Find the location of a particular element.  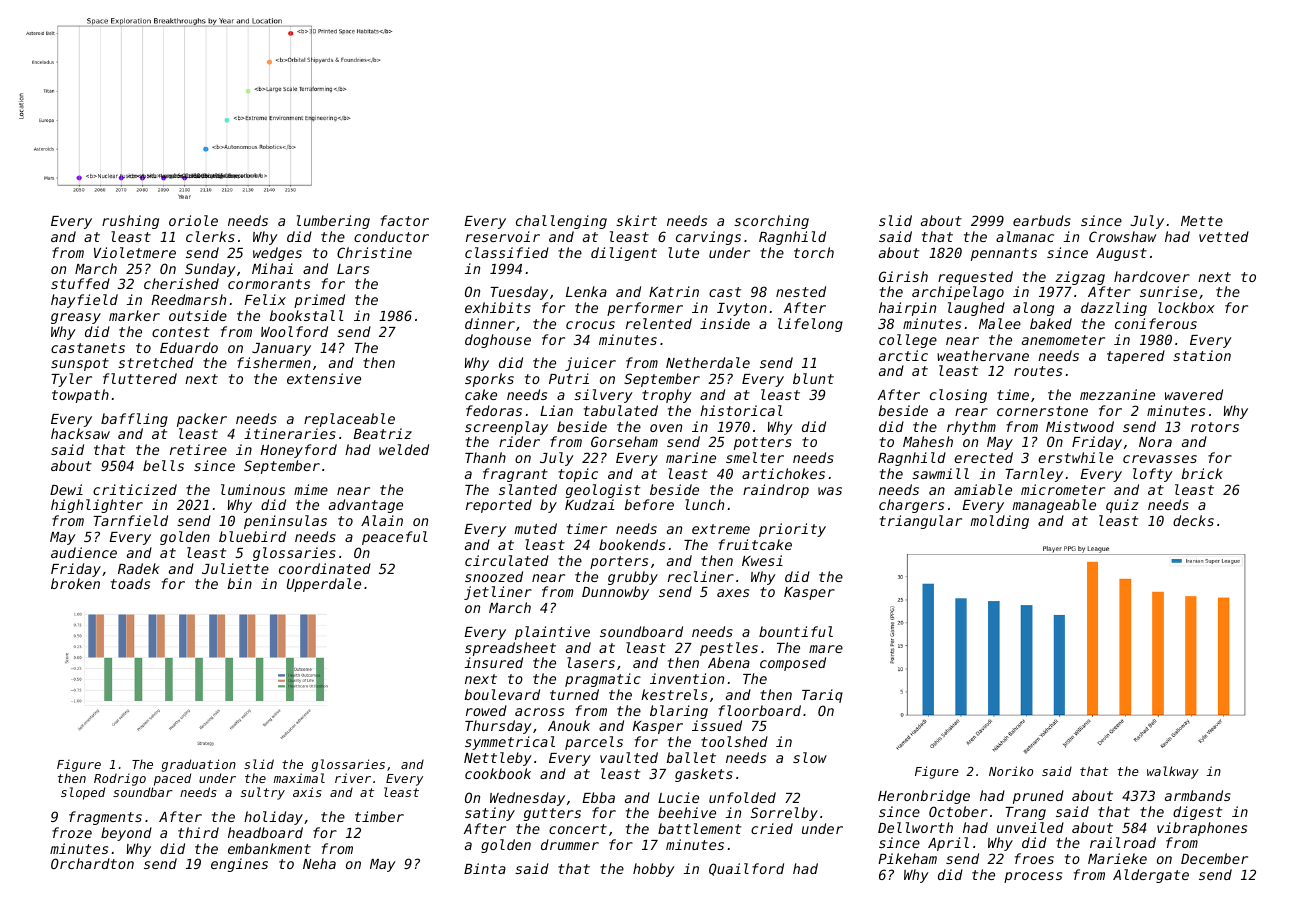

graduation is located at coordinates (199, 765).
